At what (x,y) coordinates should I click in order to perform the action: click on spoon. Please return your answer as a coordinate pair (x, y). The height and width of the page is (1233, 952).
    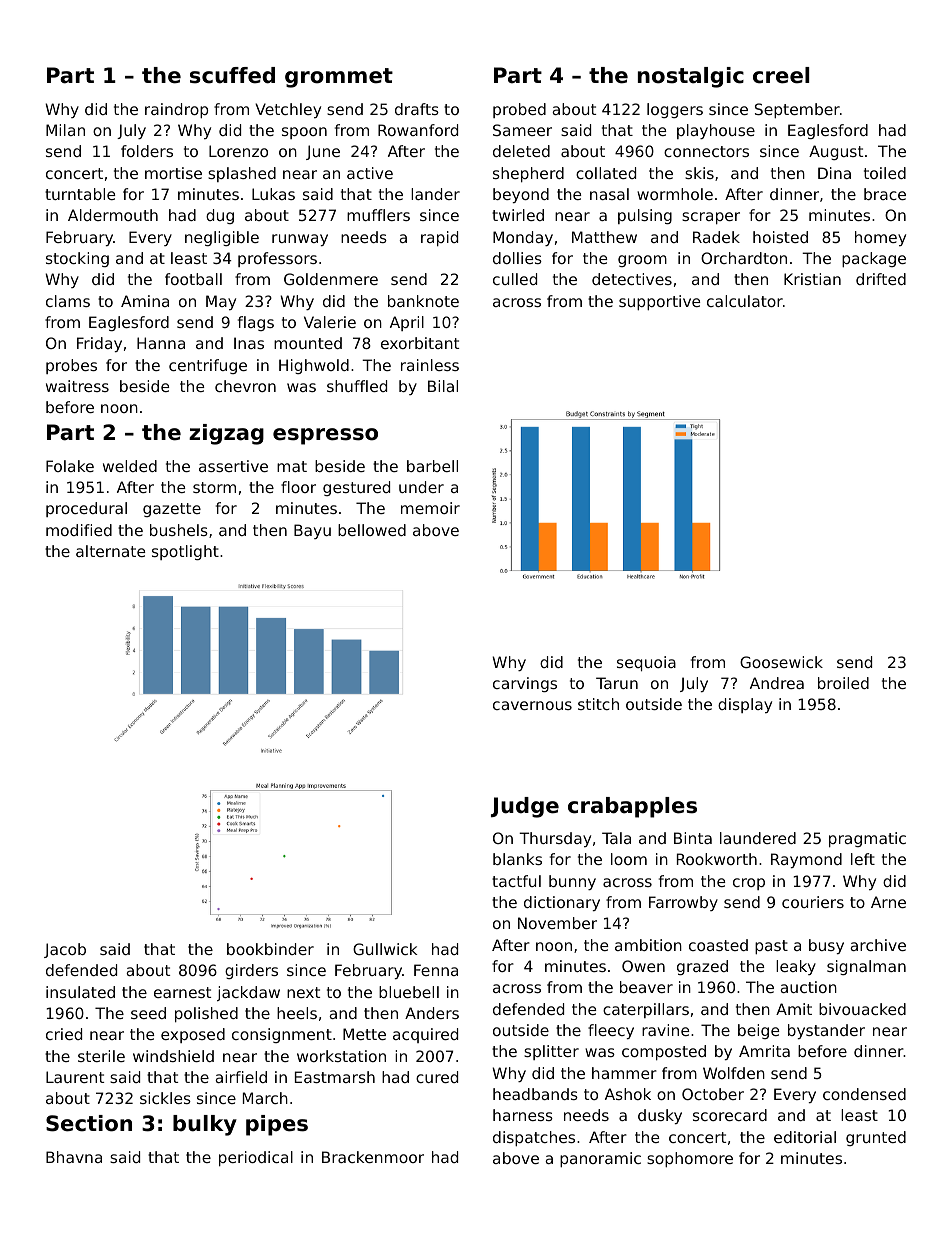
    Looking at the image, I should click on (304, 133).
